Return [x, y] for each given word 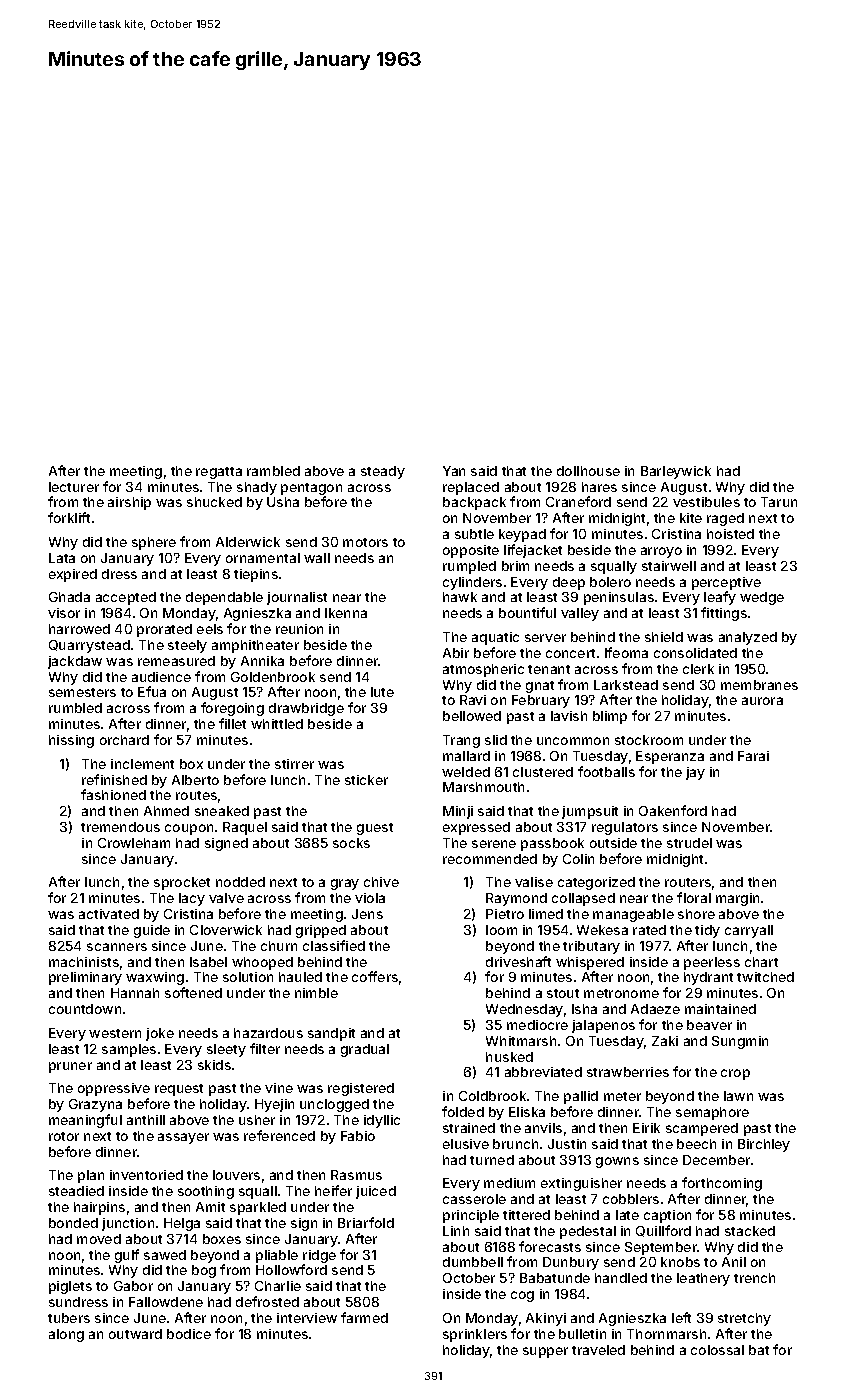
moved [99, 1239]
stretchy [744, 1319]
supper [545, 1352]
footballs [606, 771]
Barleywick [676, 472]
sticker [366, 780]
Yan [454, 471]
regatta [219, 473]
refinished [114, 779]
